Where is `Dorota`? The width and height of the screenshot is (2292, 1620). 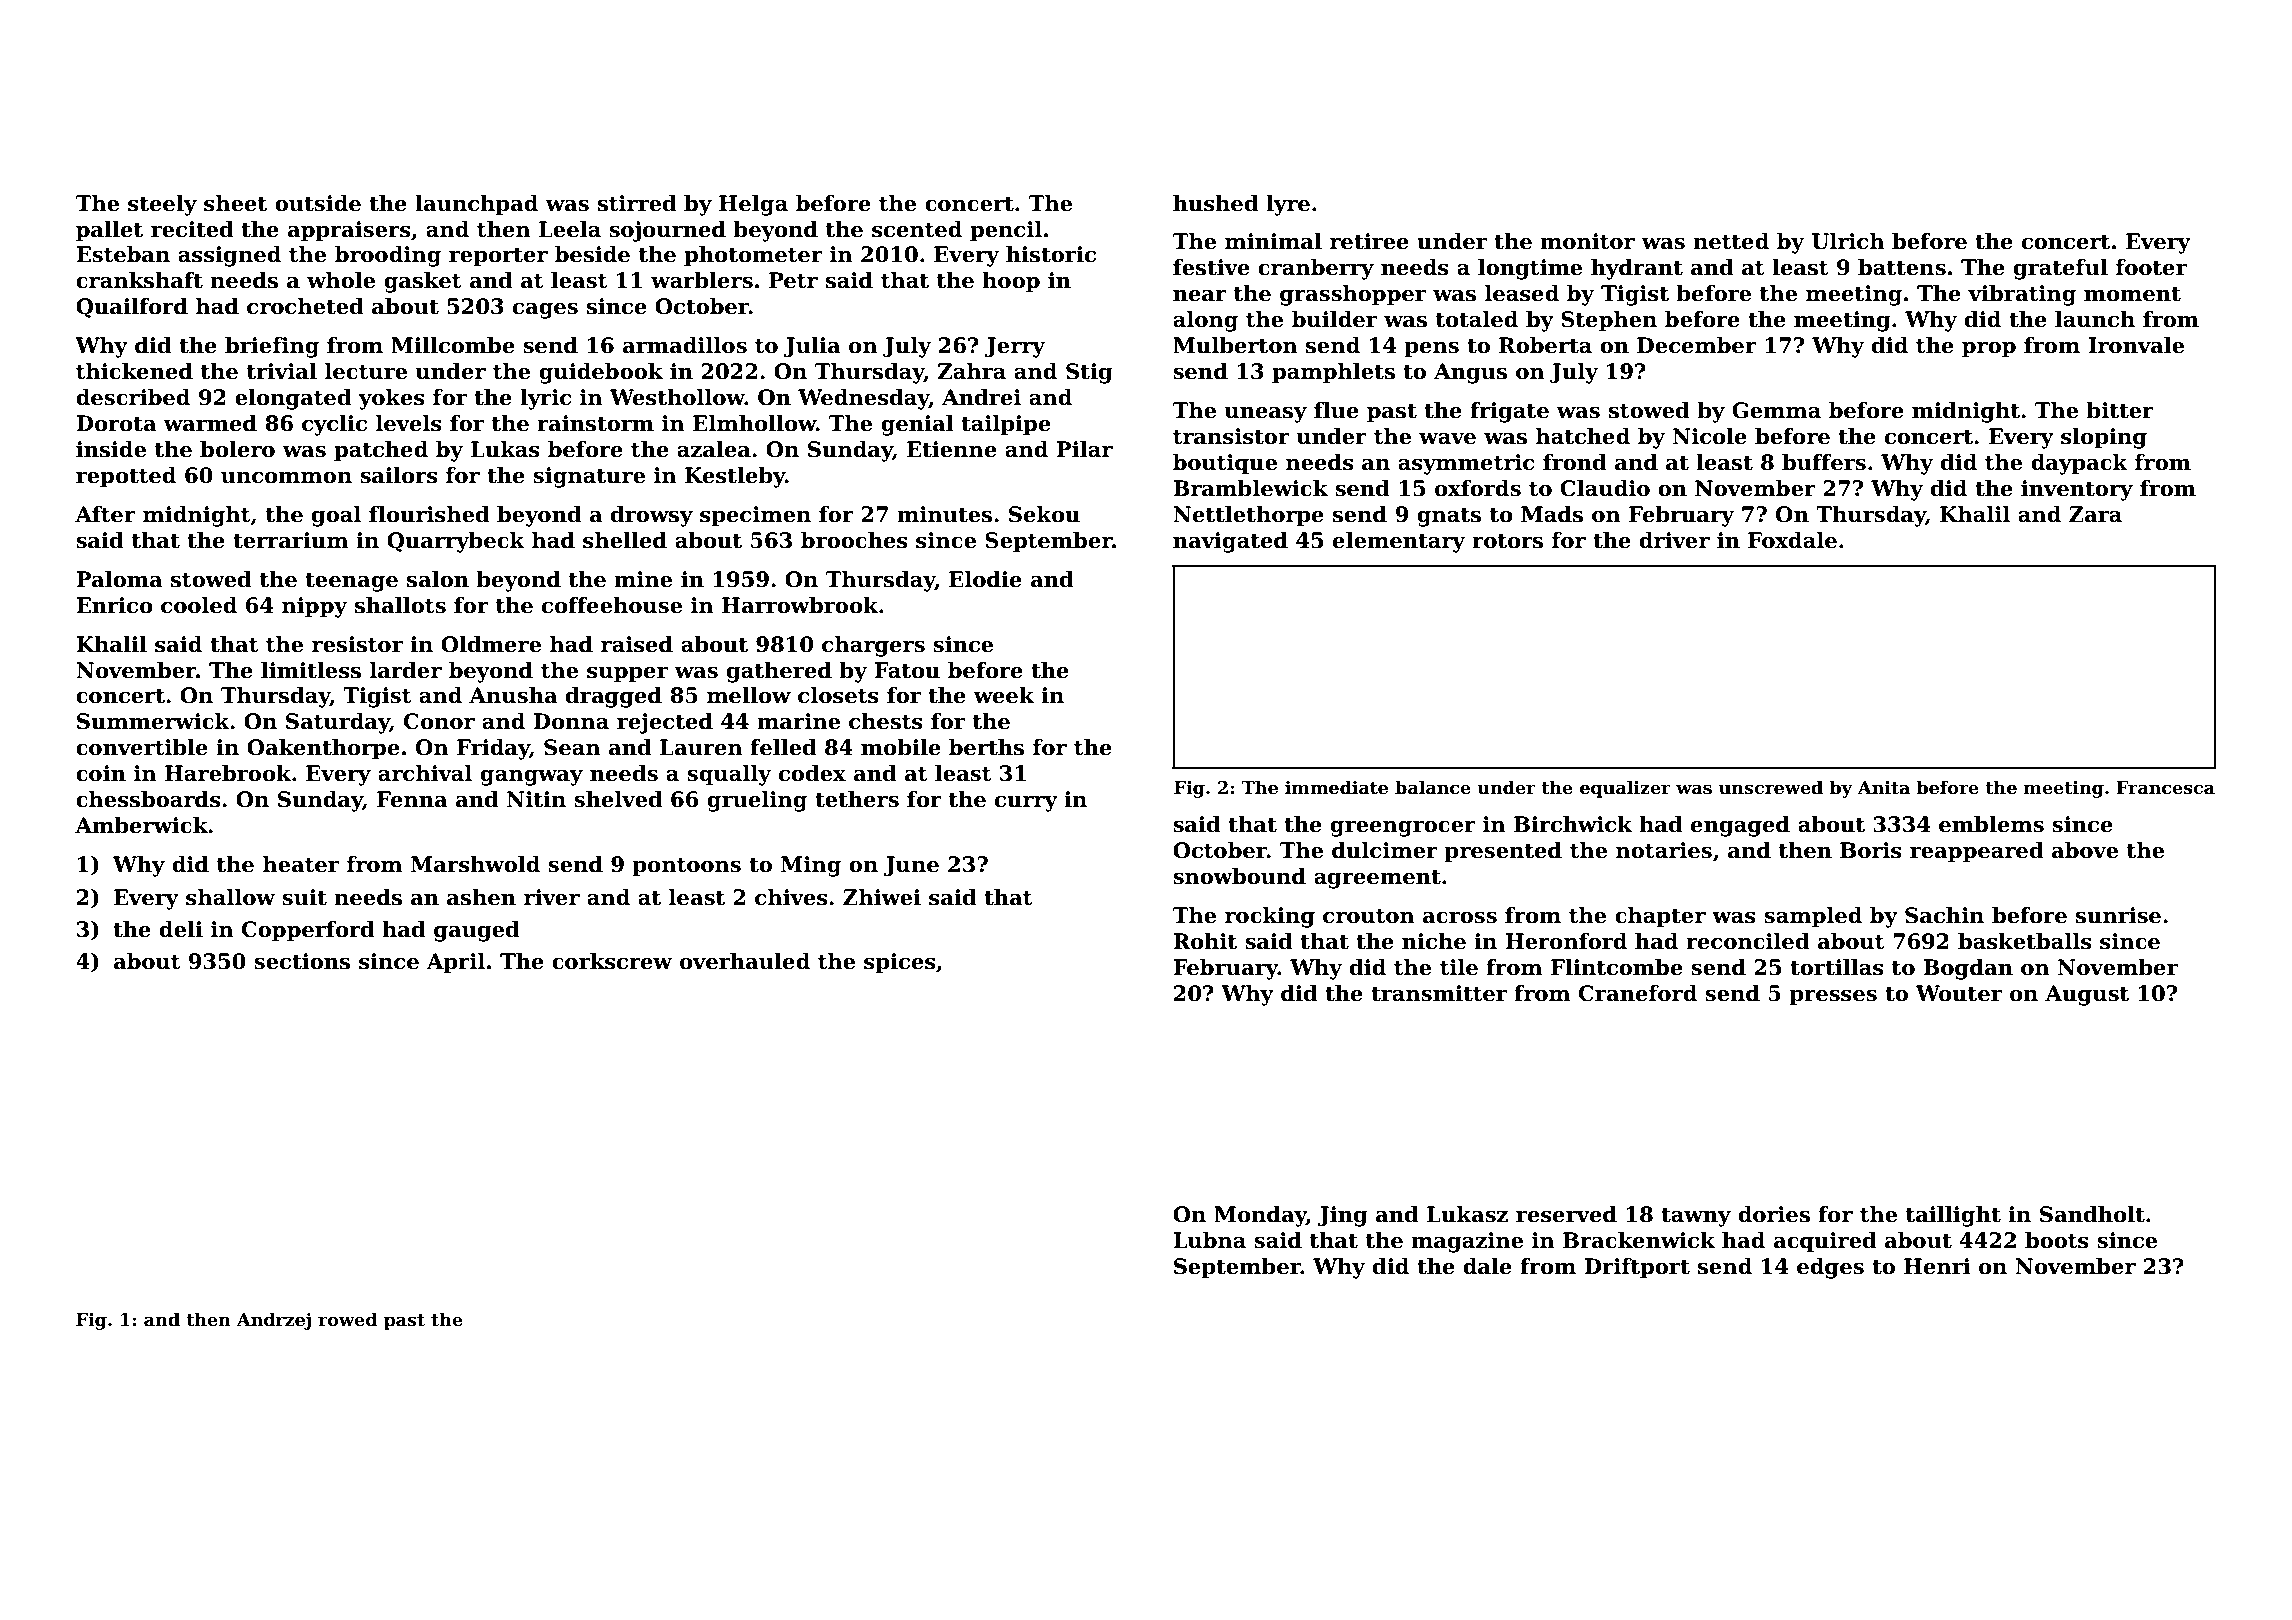 Dorota is located at coordinates (116, 423).
